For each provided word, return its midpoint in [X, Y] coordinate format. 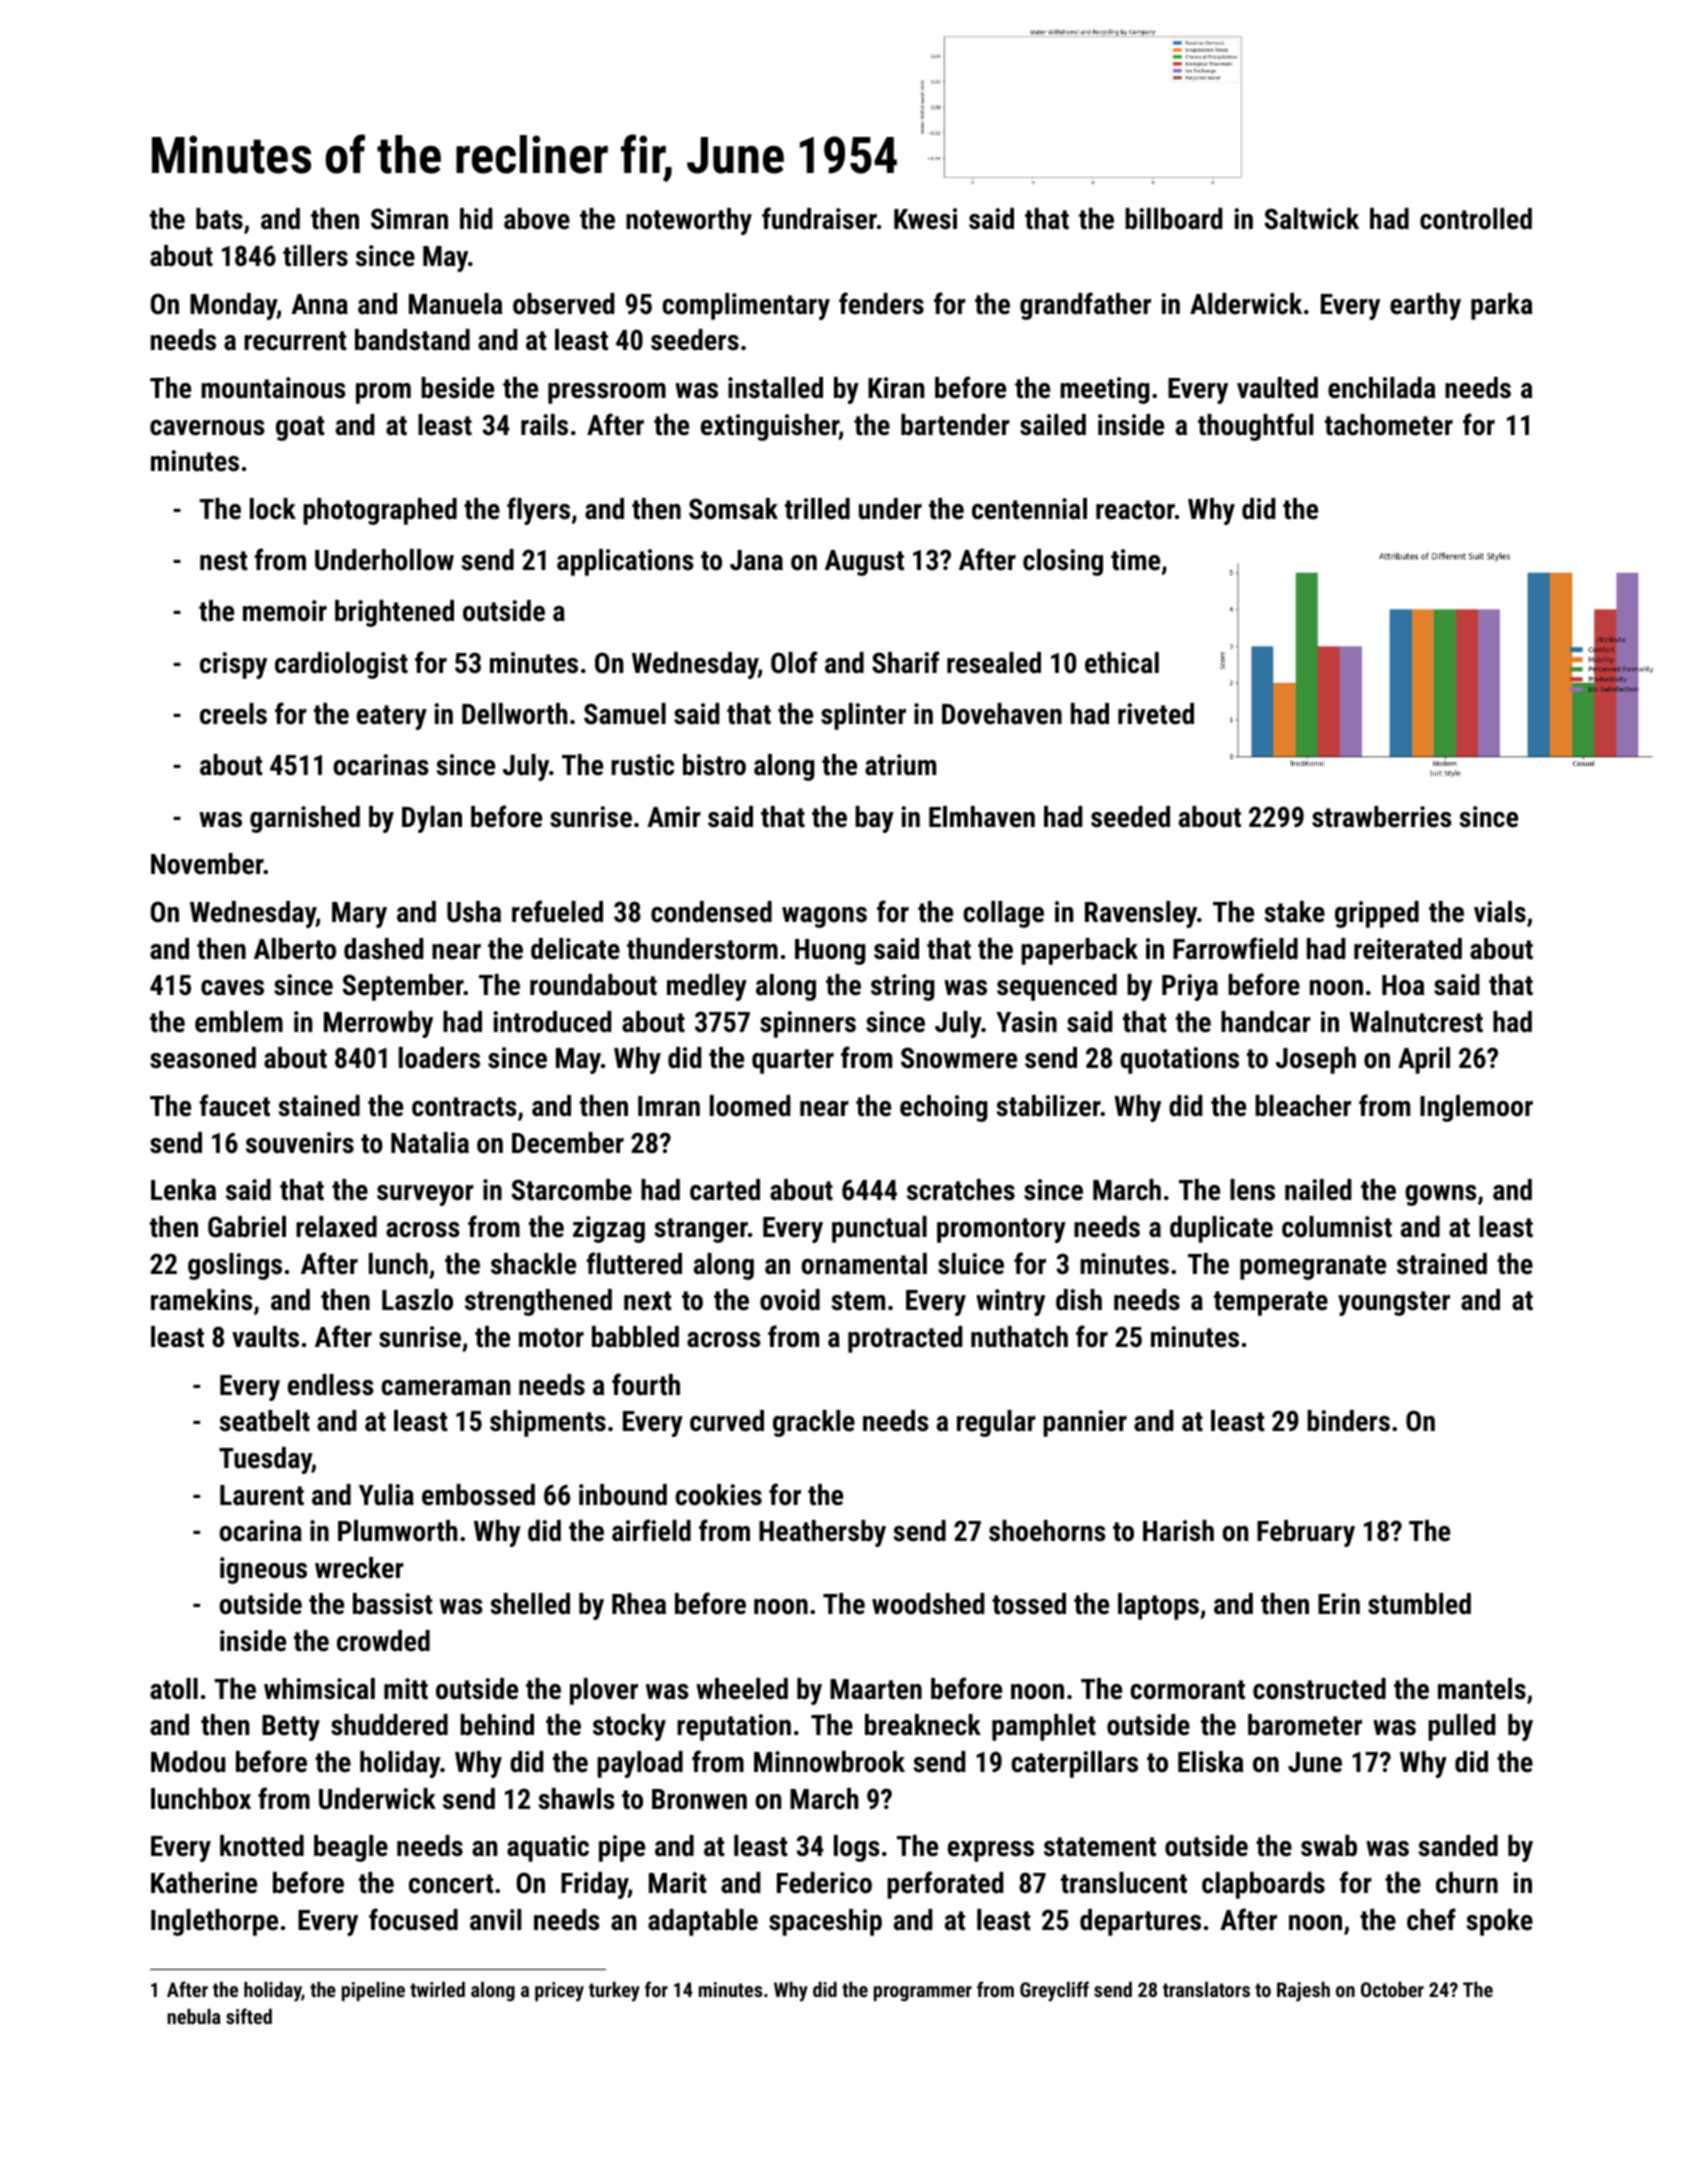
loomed [750, 1106]
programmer [923, 1993]
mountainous [273, 388]
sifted [249, 2016]
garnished [305, 819]
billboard [1174, 219]
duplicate [1221, 1229]
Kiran [896, 388]
